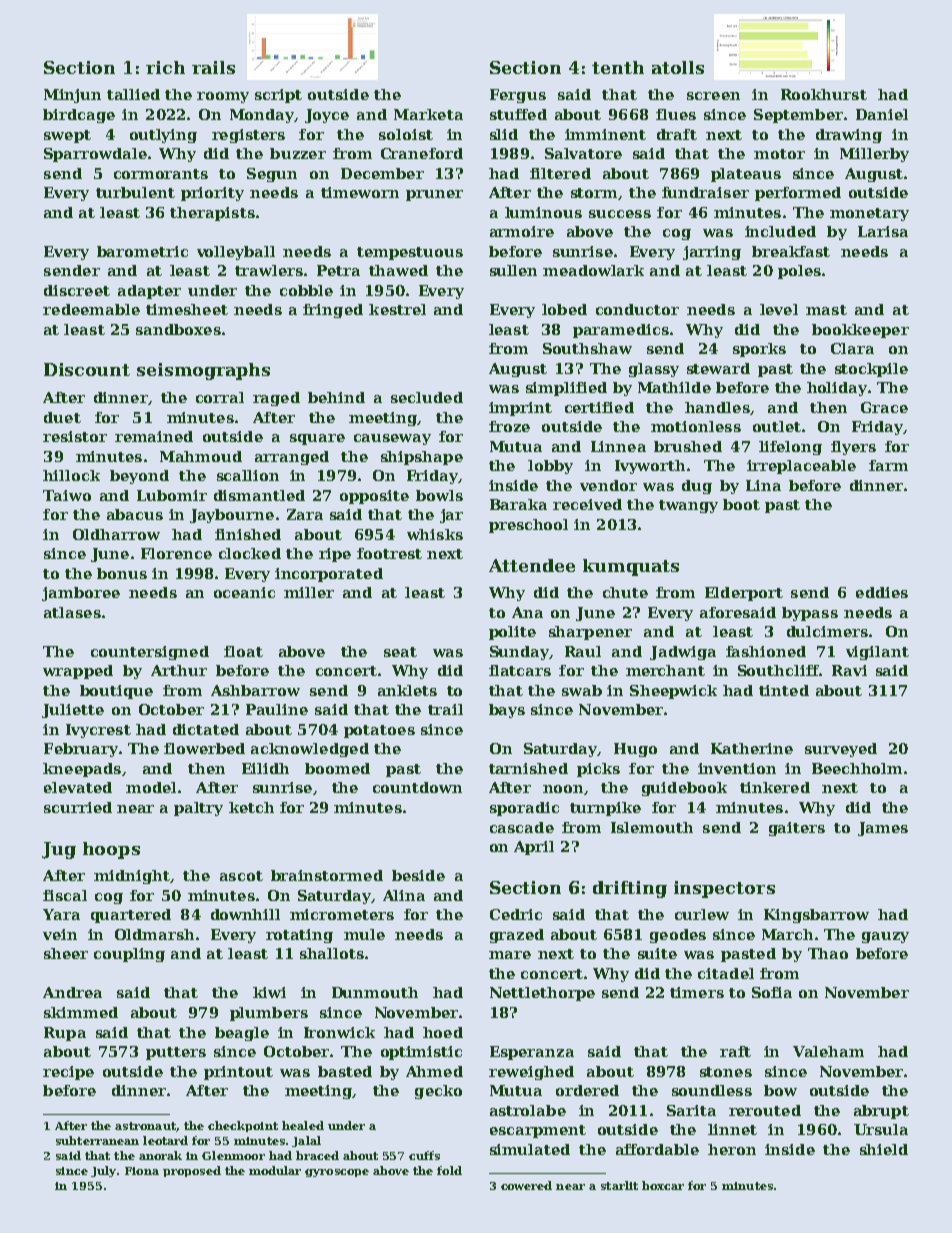 This image has height=1233, width=952. What do you see at coordinates (713, 96) in the image?
I see `screen` at bounding box center [713, 96].
